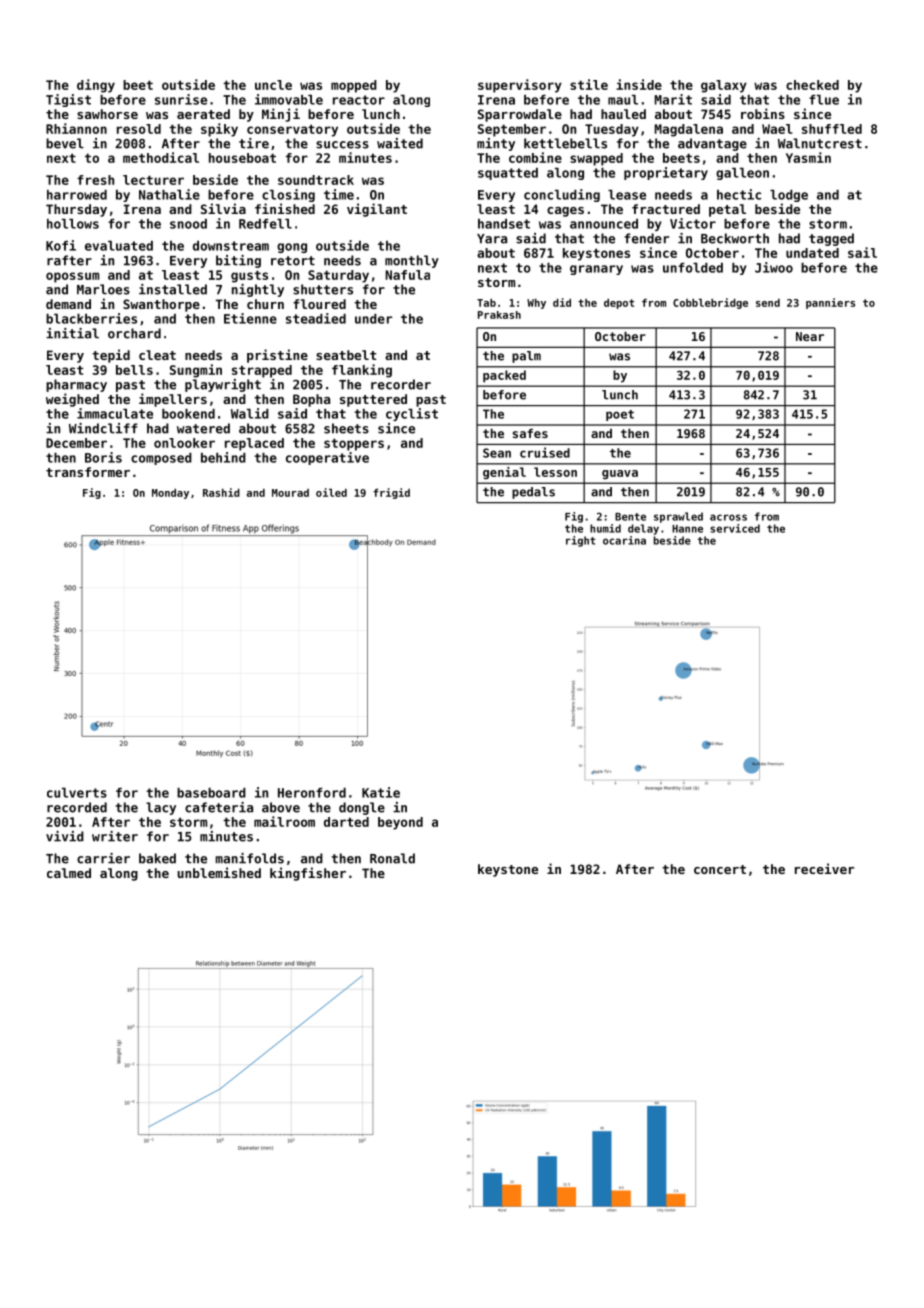 The image size is (924, 1308). I want to click on vivid, so click(65, 836).
